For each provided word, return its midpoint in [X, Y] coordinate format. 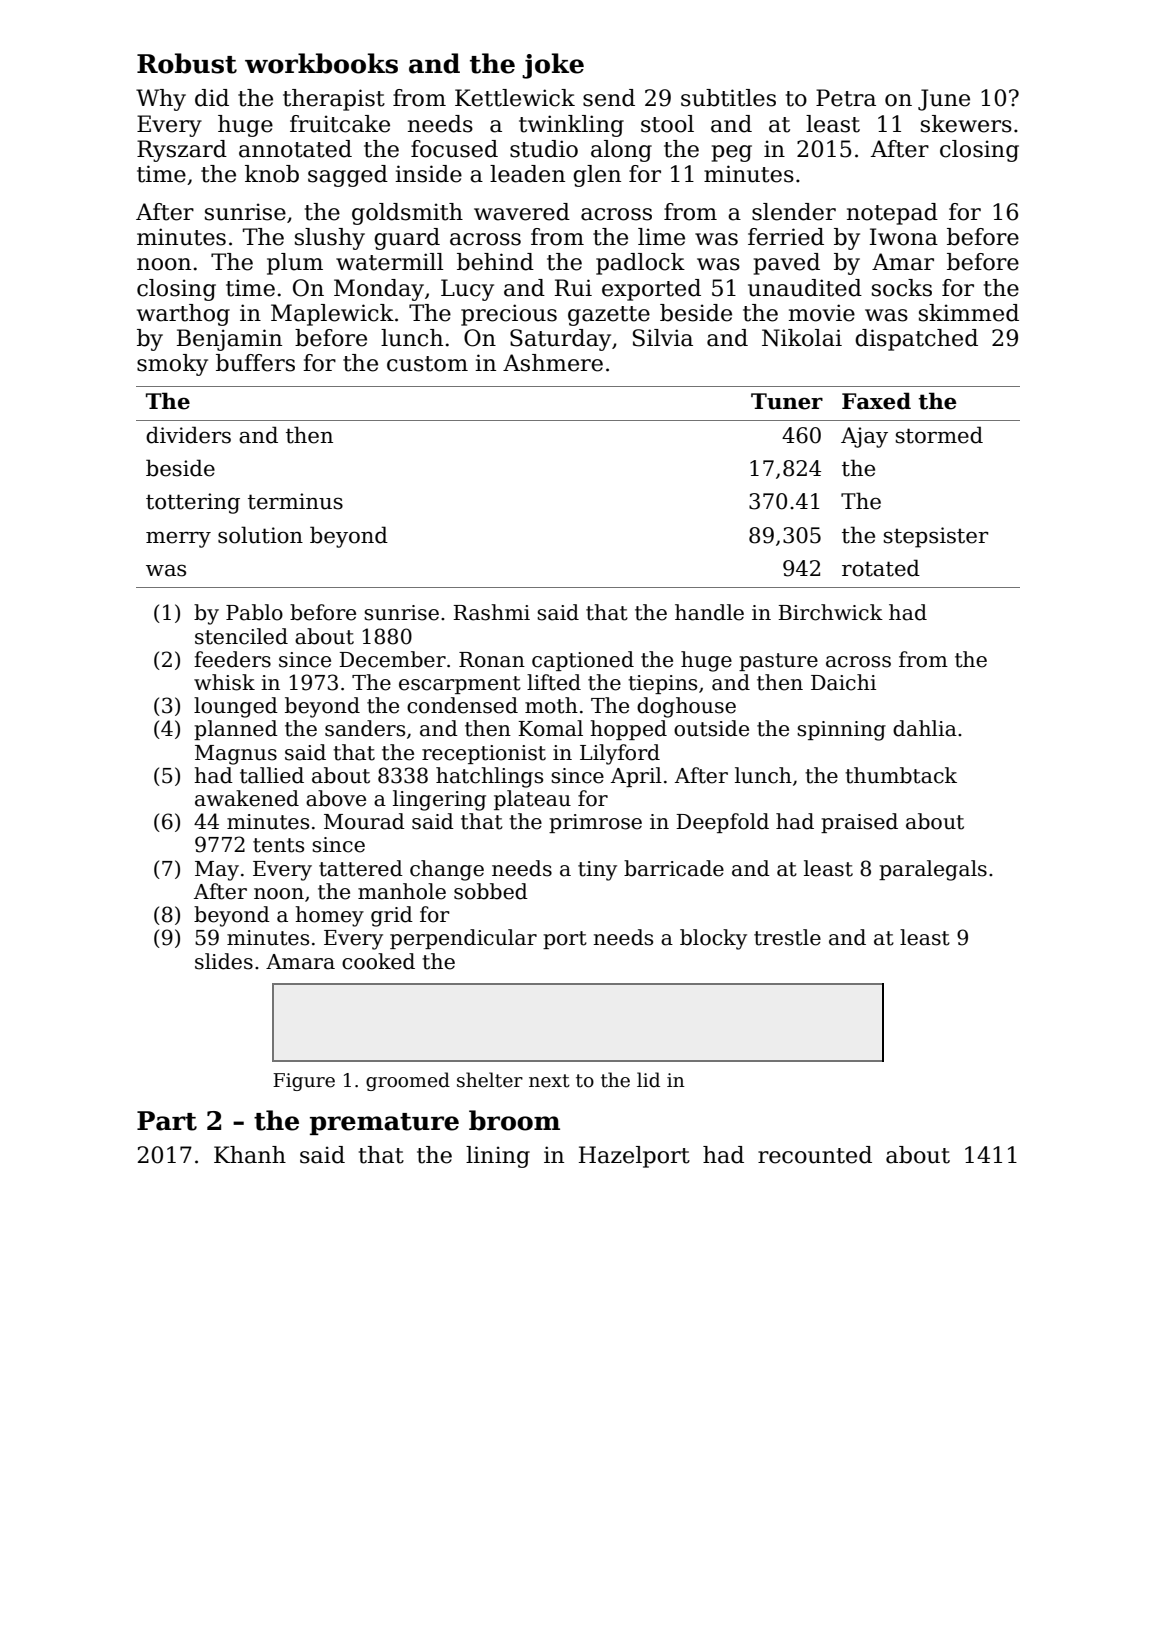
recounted [815, 1155]
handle [709, 612]
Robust [187, 63]
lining [498, 1157]
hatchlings [489, 777]
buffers [255, 363]
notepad [892, 214]
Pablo [254, 612]
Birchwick [830, 612]
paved [787, 264]
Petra [846, 98]
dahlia [925, 728]
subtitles [728, 98]
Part [167, 1121]
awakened [247, 798]
